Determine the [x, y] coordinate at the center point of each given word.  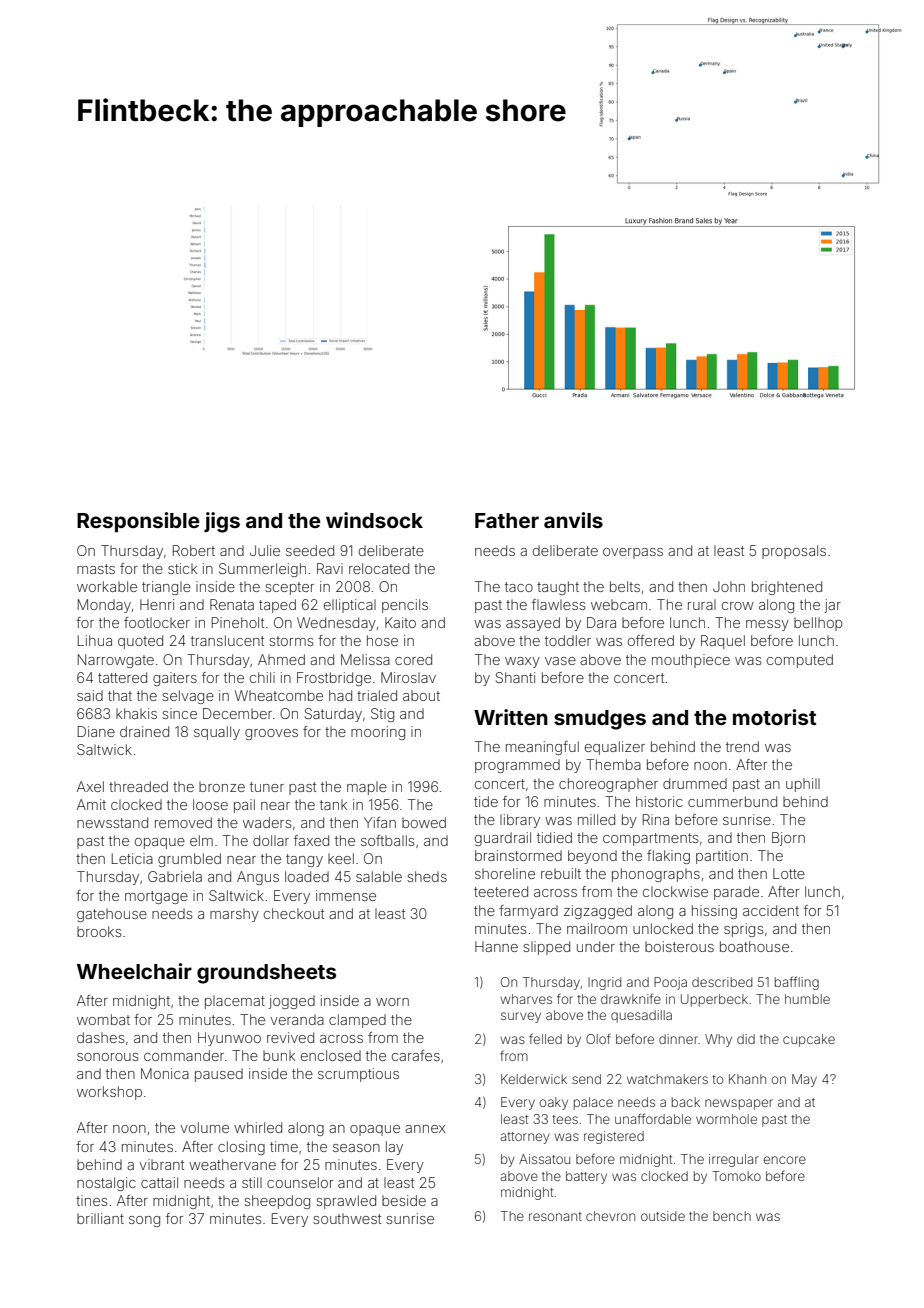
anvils [573, 520]
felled [545, 1038]
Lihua [95, 640]
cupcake [809, 1040]
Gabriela [175, 876]
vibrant [161, 1164]
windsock [374, 520]
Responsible [138, 522]
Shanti [515, 677]
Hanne [496, 946]
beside [404, 1200]
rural [702, 604]
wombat [103, 1019]
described [722, 982]
